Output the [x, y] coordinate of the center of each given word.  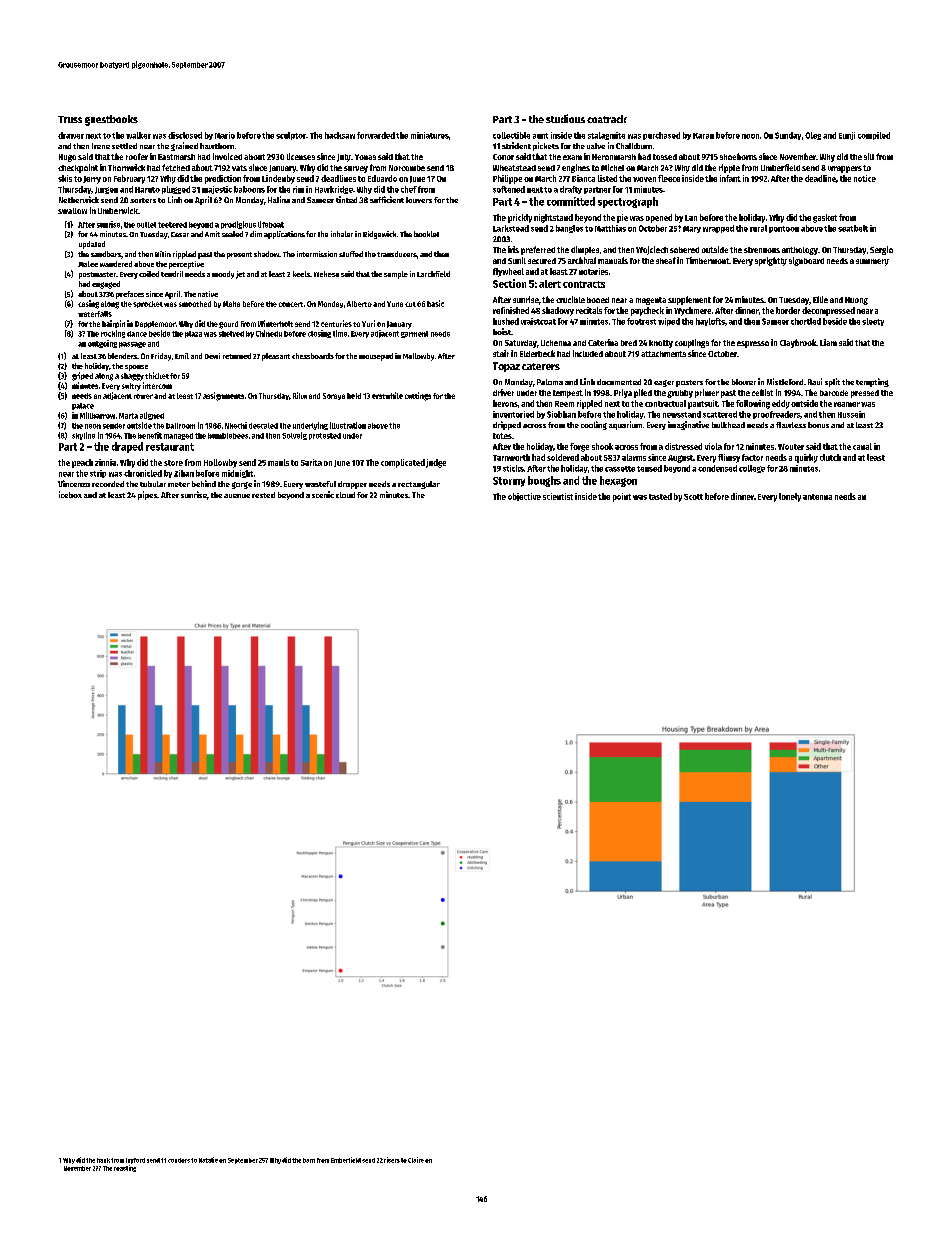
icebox [70, 494]
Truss [70, 119]
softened [509, 189]
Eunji [847, 136]
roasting [125, 1168]
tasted [660, 496]
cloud [345, 495]
